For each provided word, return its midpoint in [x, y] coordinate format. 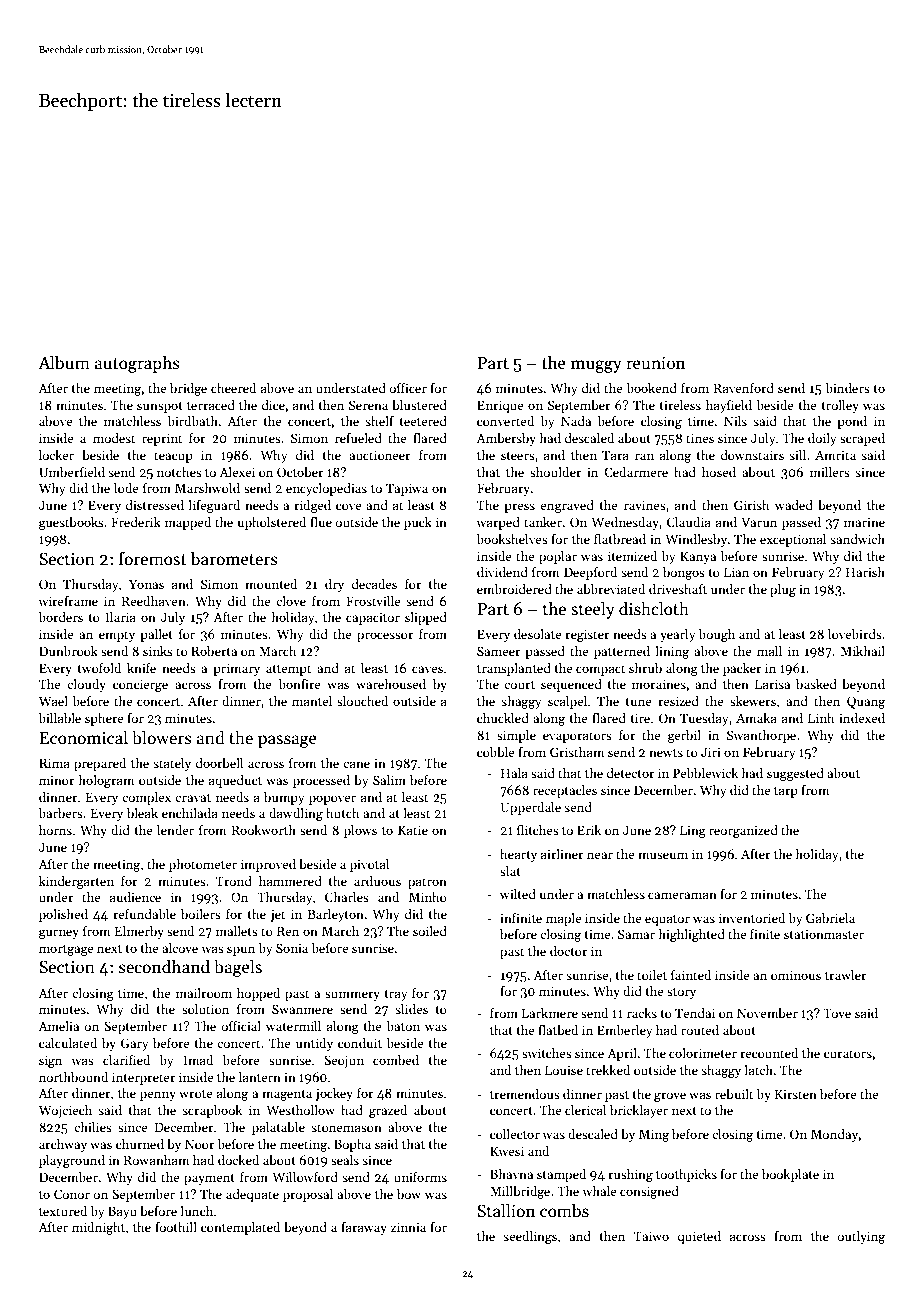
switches [547, 1053]
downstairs [752, 455]
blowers [162, 737]
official [241, 1026]
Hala [514, 773]
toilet [652, 975]
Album [64, 362]
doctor [569, 951]
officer [408, 388]
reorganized [743, 831]
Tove [837, 1013]
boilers [201, 914]
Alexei [237, 472]
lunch [196, 1211]
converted [505, 421]
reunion [655, 363]
